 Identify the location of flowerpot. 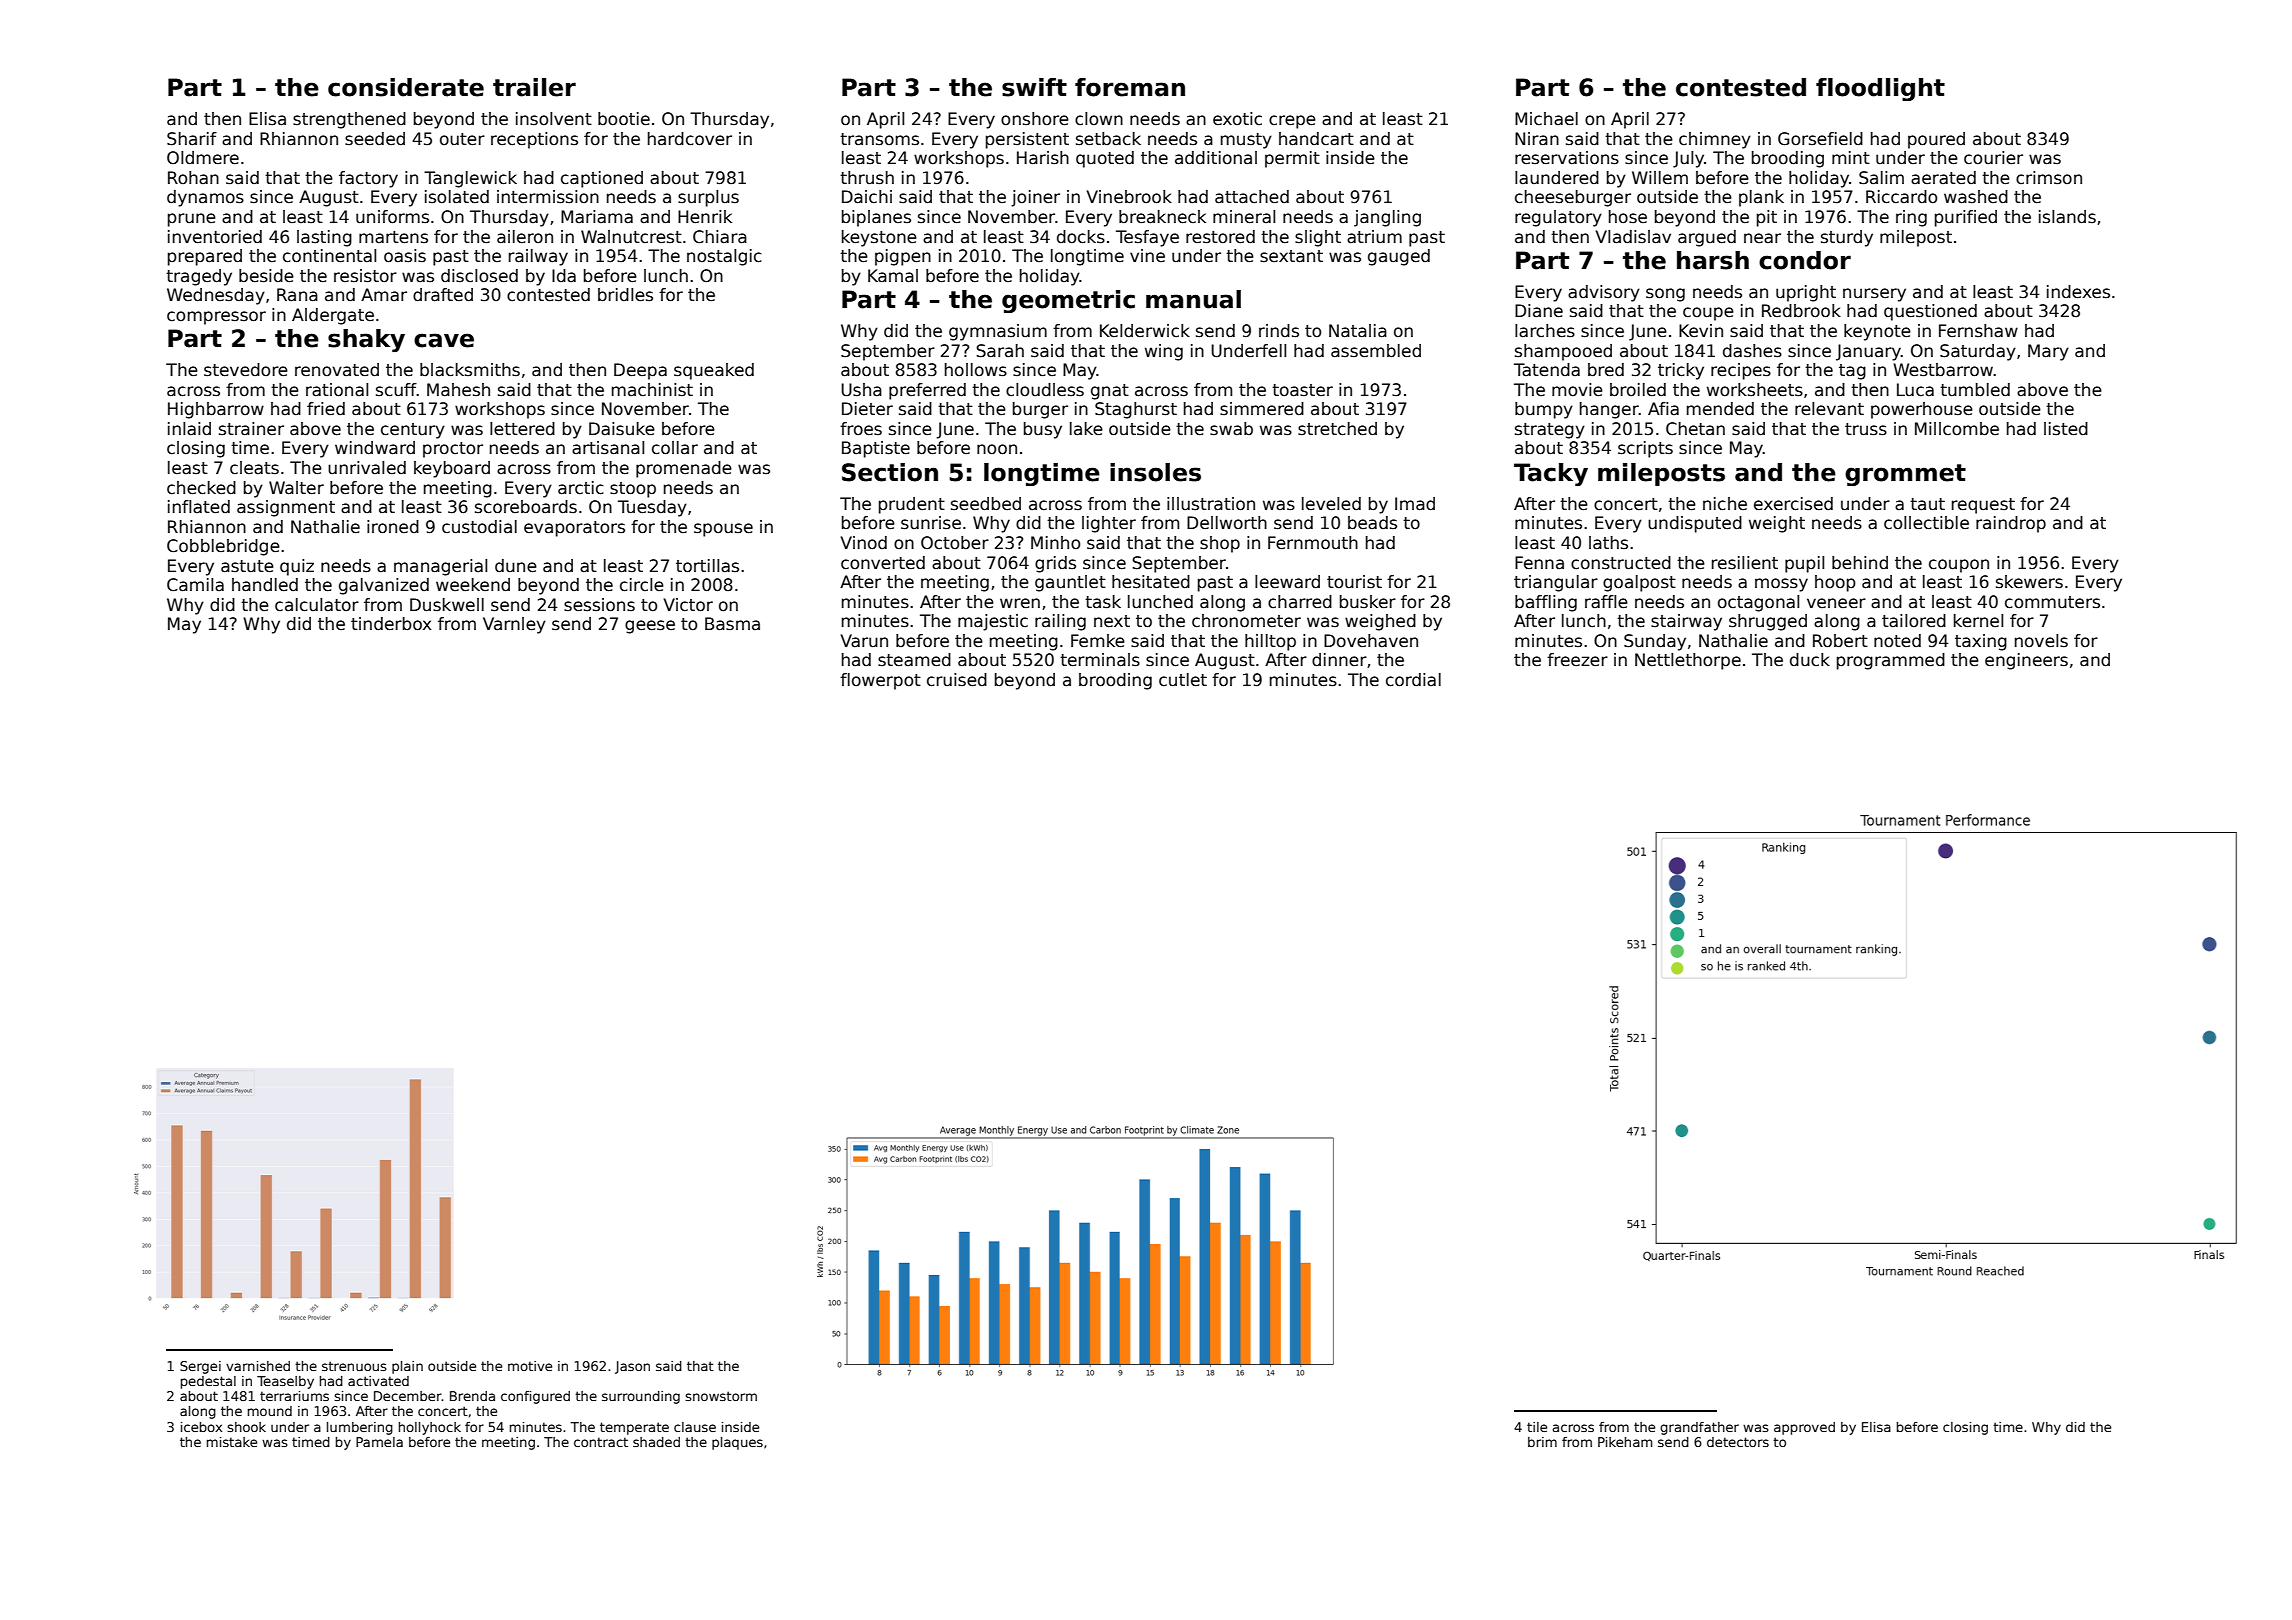
(880, 681).
